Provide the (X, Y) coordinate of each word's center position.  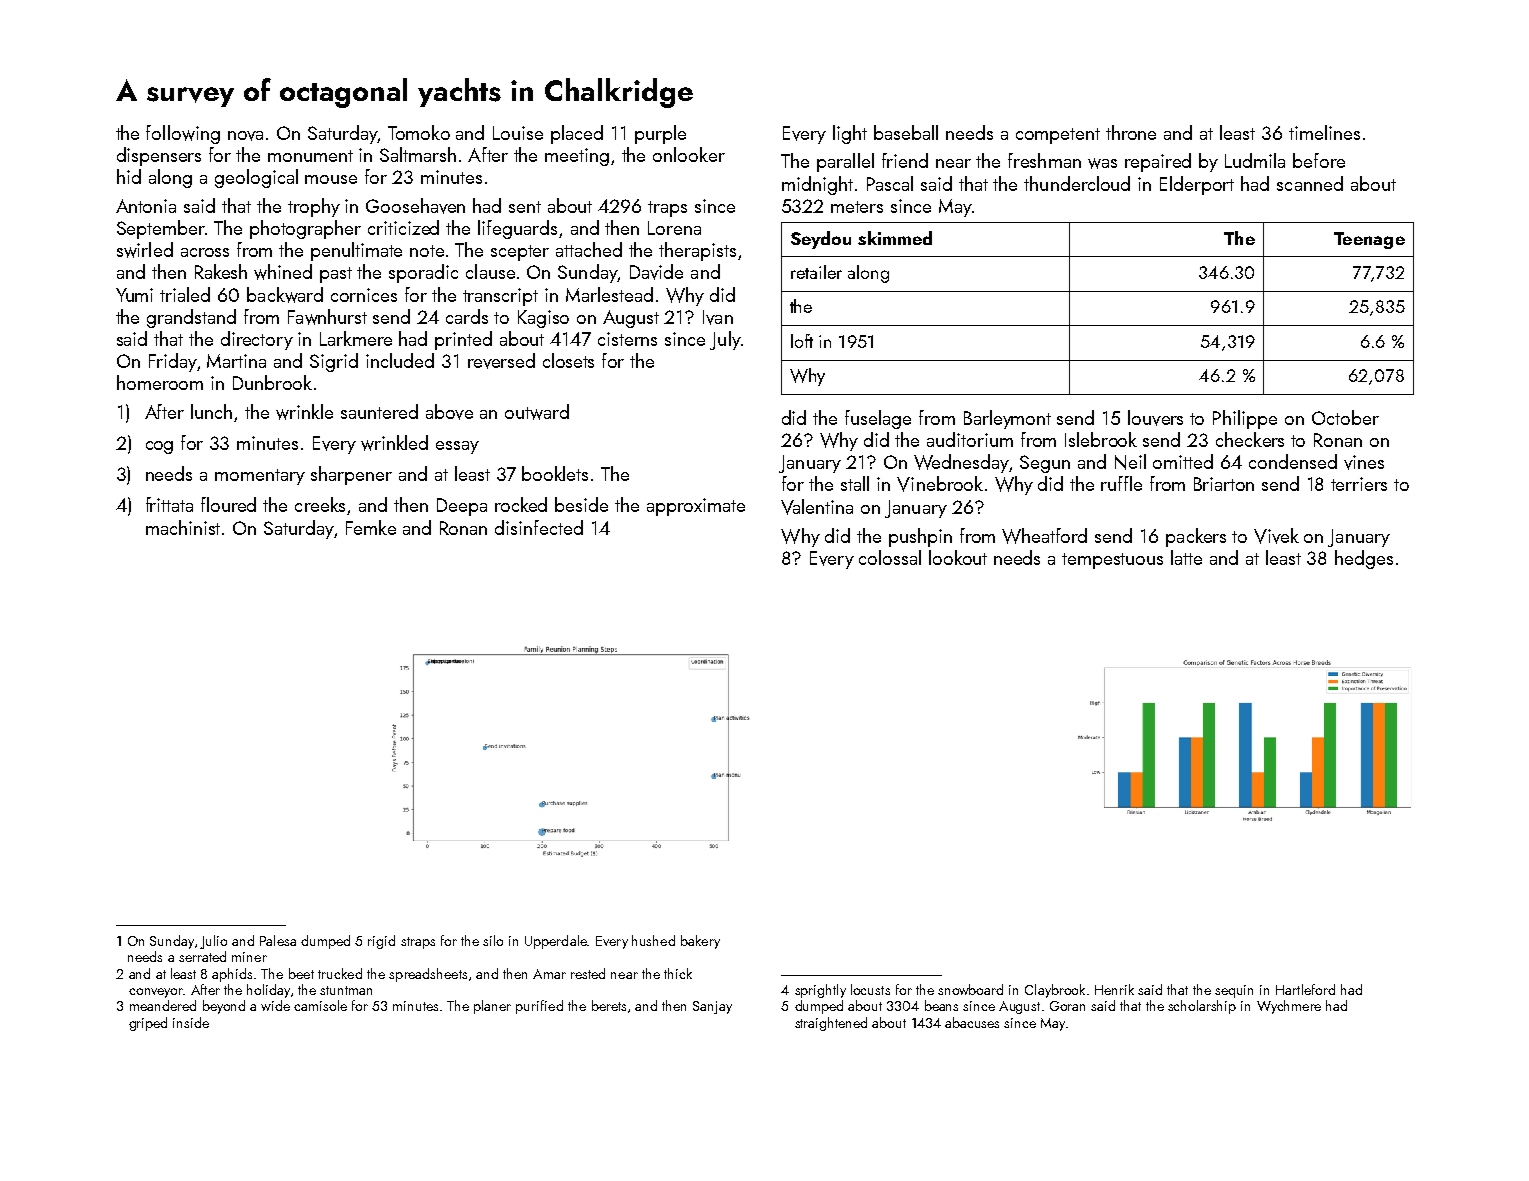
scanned (1310, 183)
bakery (700, 942)
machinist (183, 527)
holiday (268, 991)
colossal (890, 557)
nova (245, 136)
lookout (958, 557)
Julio (213, 942)
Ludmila (1255, 160)
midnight (817, 185)
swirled (145, 250)
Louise (518, 133)
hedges (1364, 559)
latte (1186, 557)
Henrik (1114, 989)
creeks (320, 504)
